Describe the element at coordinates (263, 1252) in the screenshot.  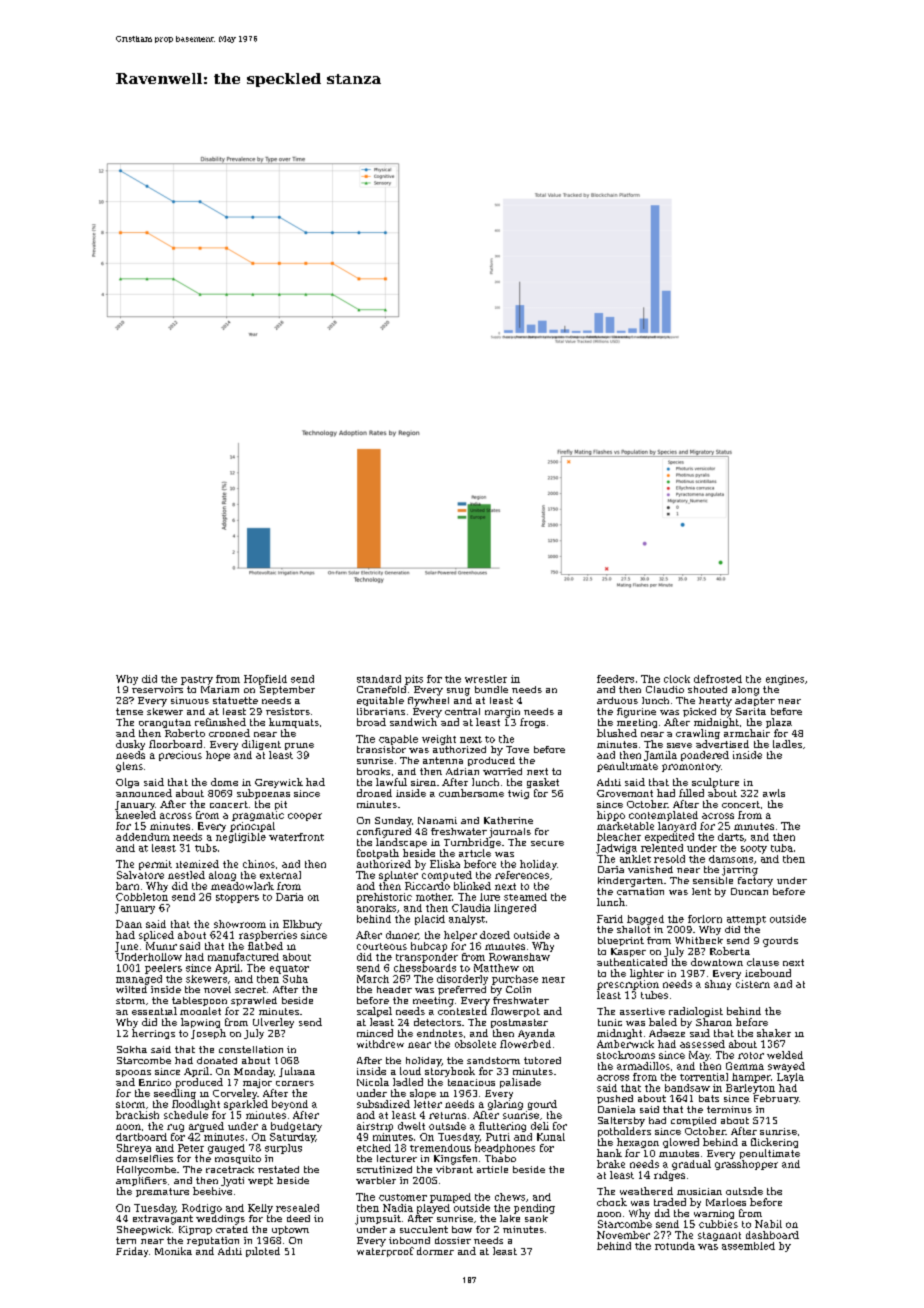
I see `piloted` at that location.
